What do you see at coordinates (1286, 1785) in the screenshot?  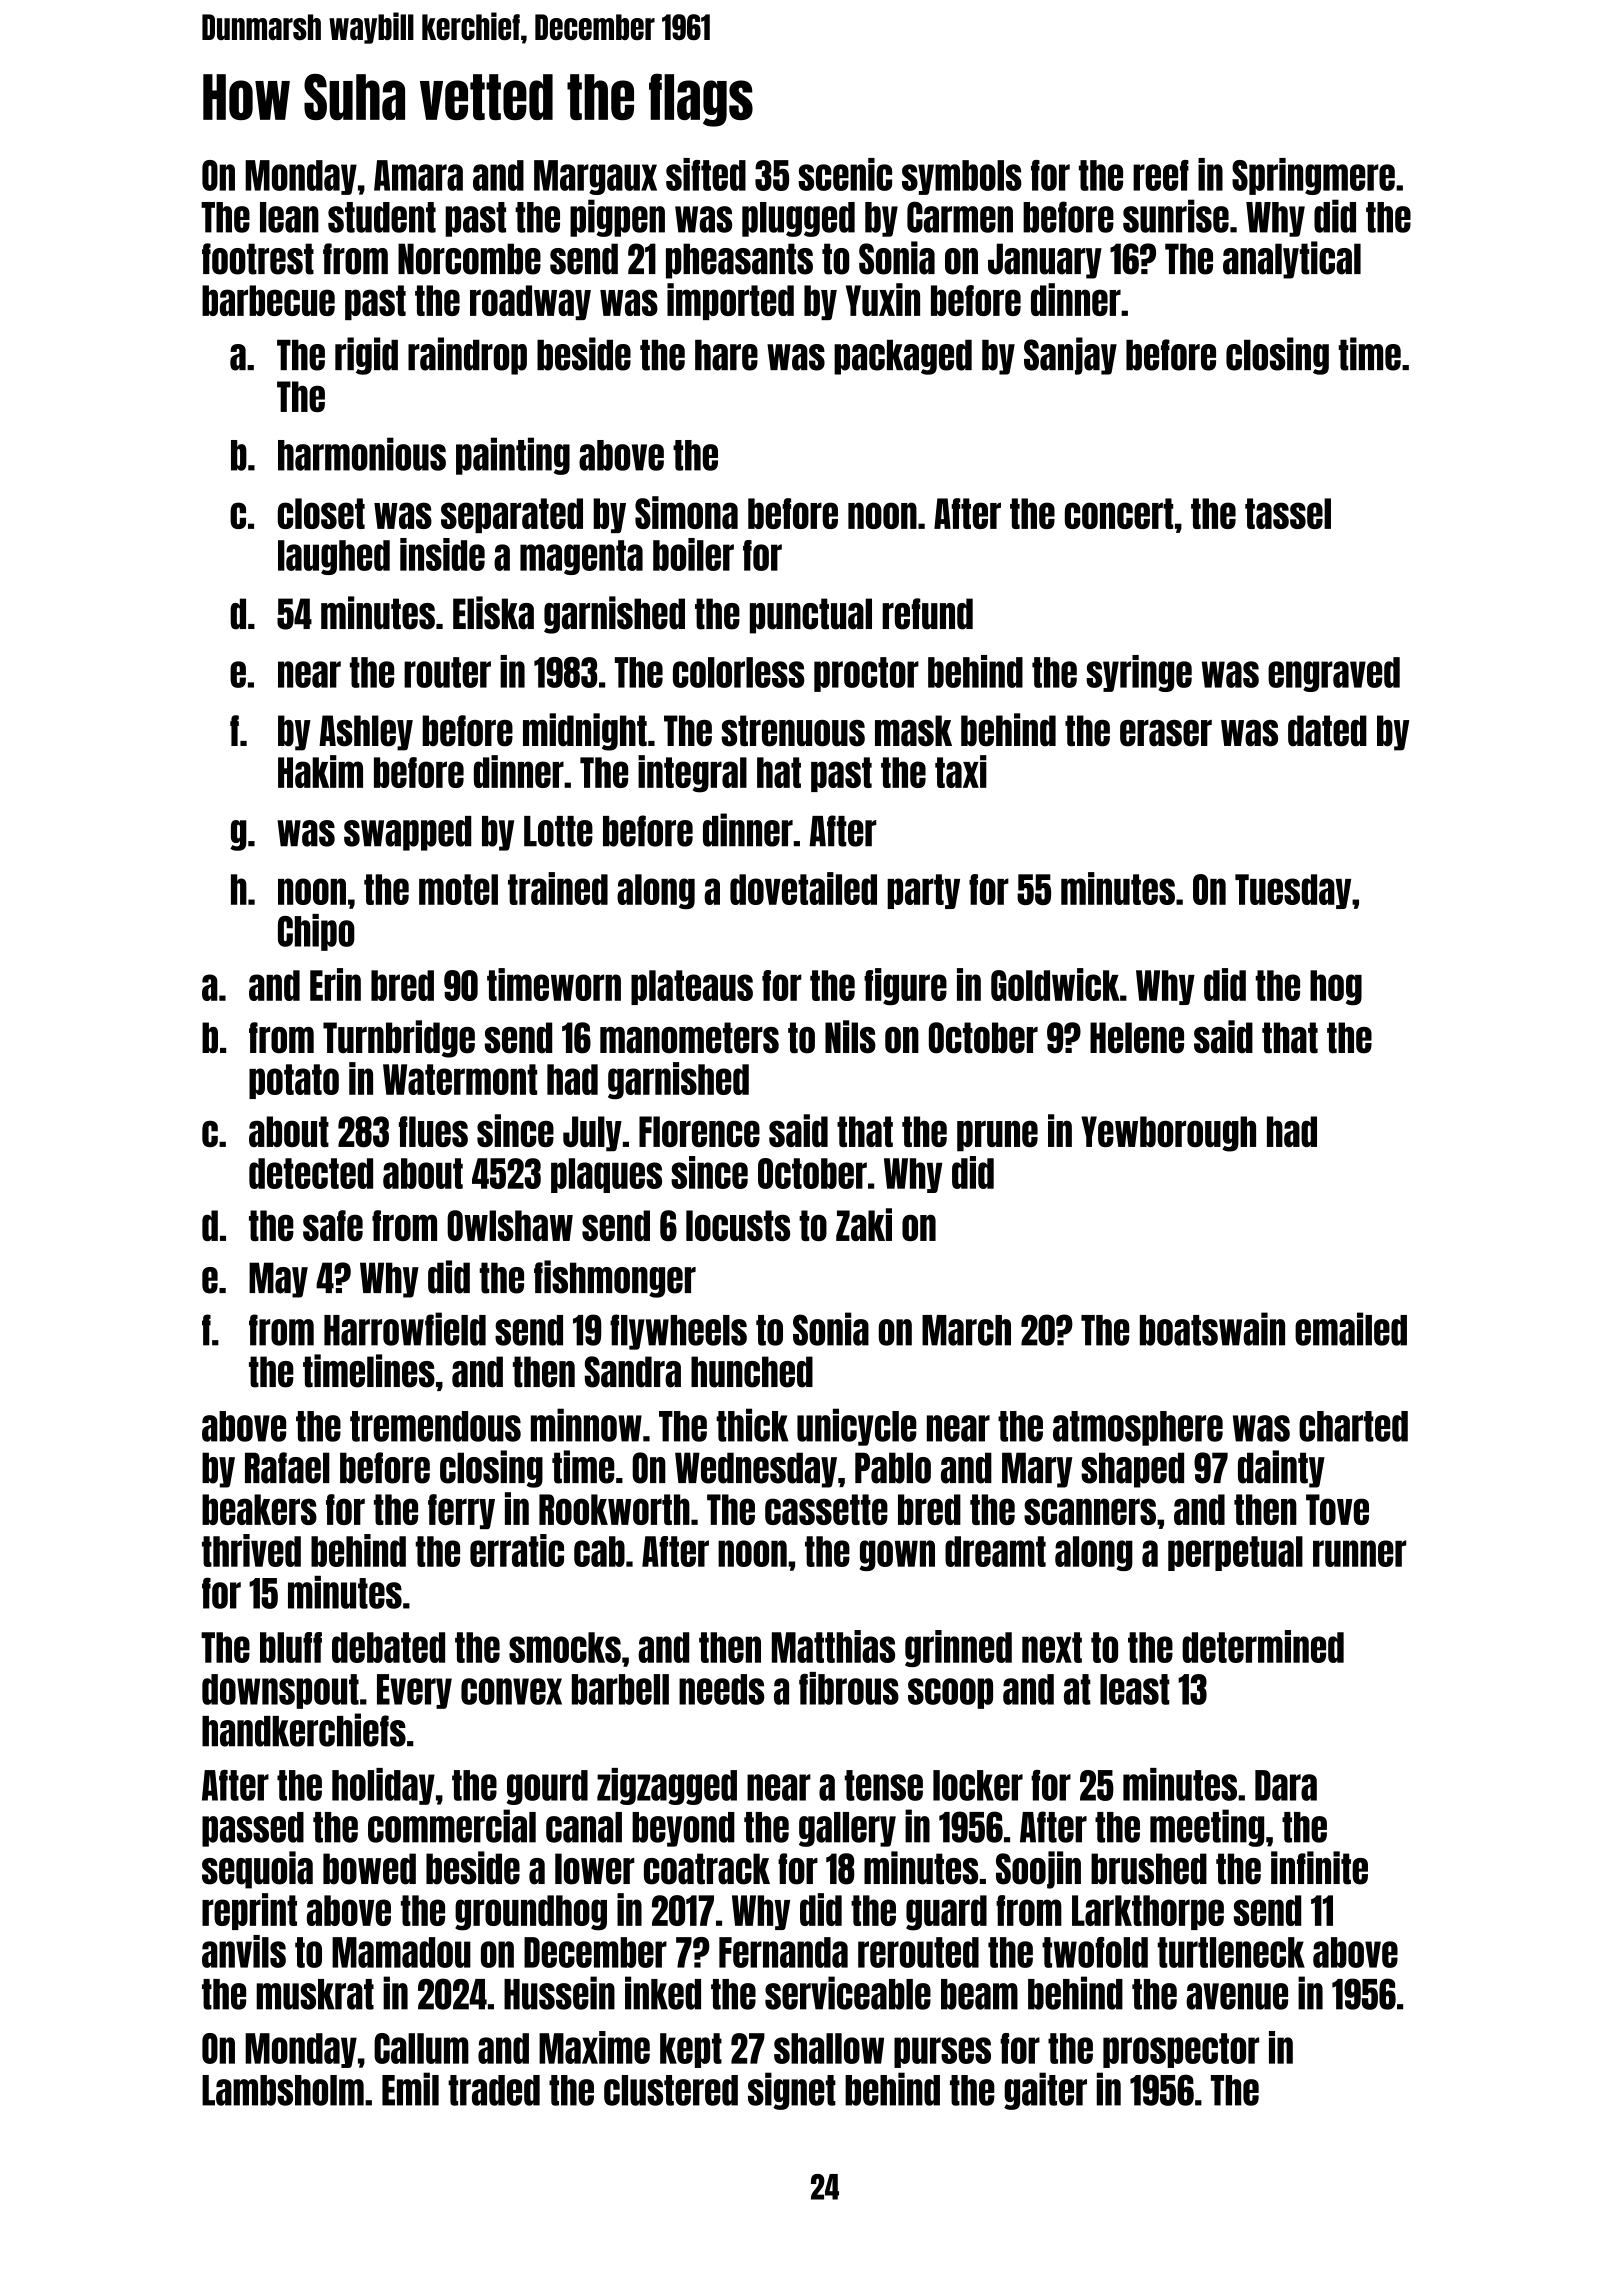 I see `Dara` at bounding box center [1286, 1785].
